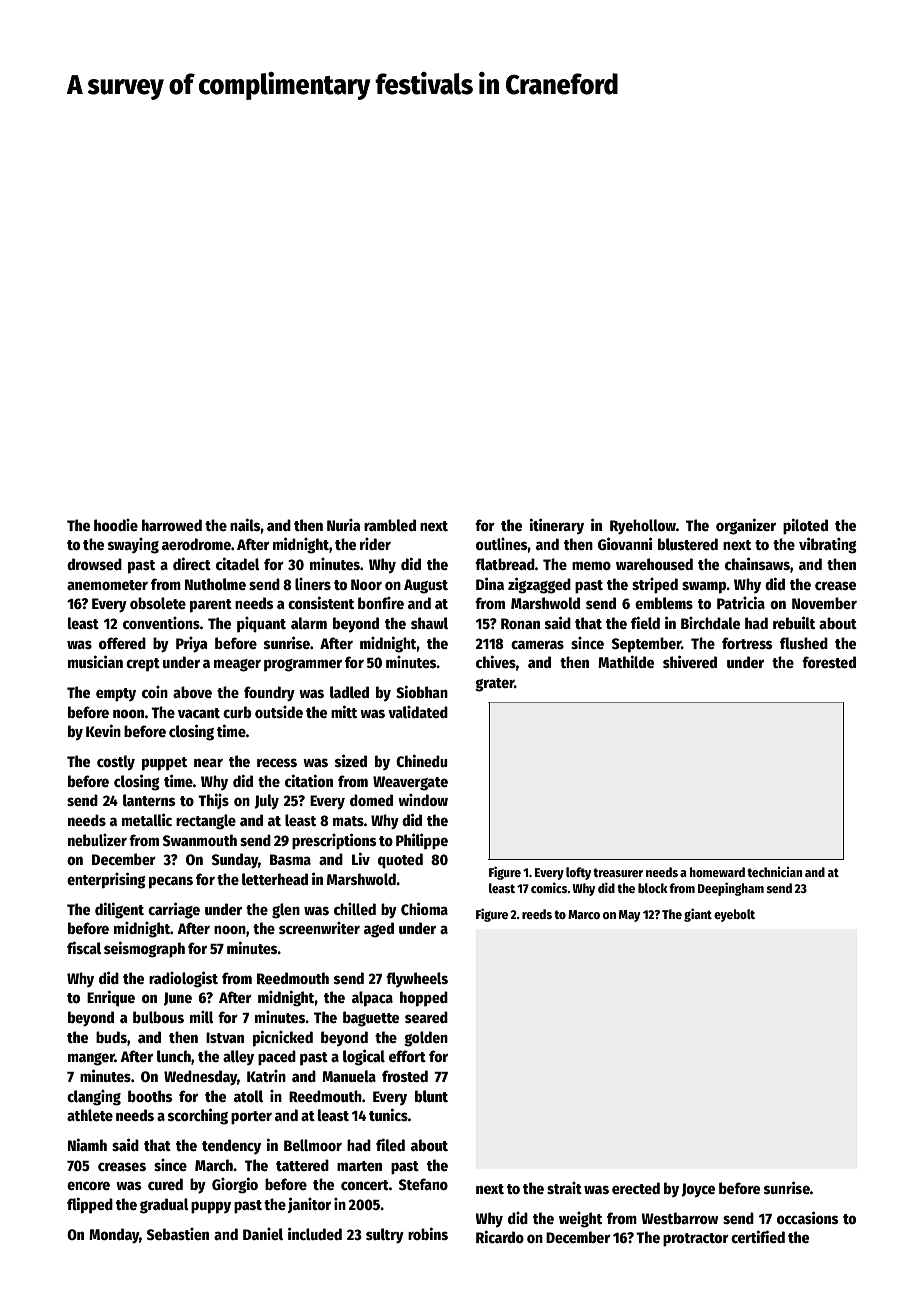 This screenshot has width=924, height=1308. Describe the element at coordinates (426, 1017) in the screenshot. I see `seared` at that location.
